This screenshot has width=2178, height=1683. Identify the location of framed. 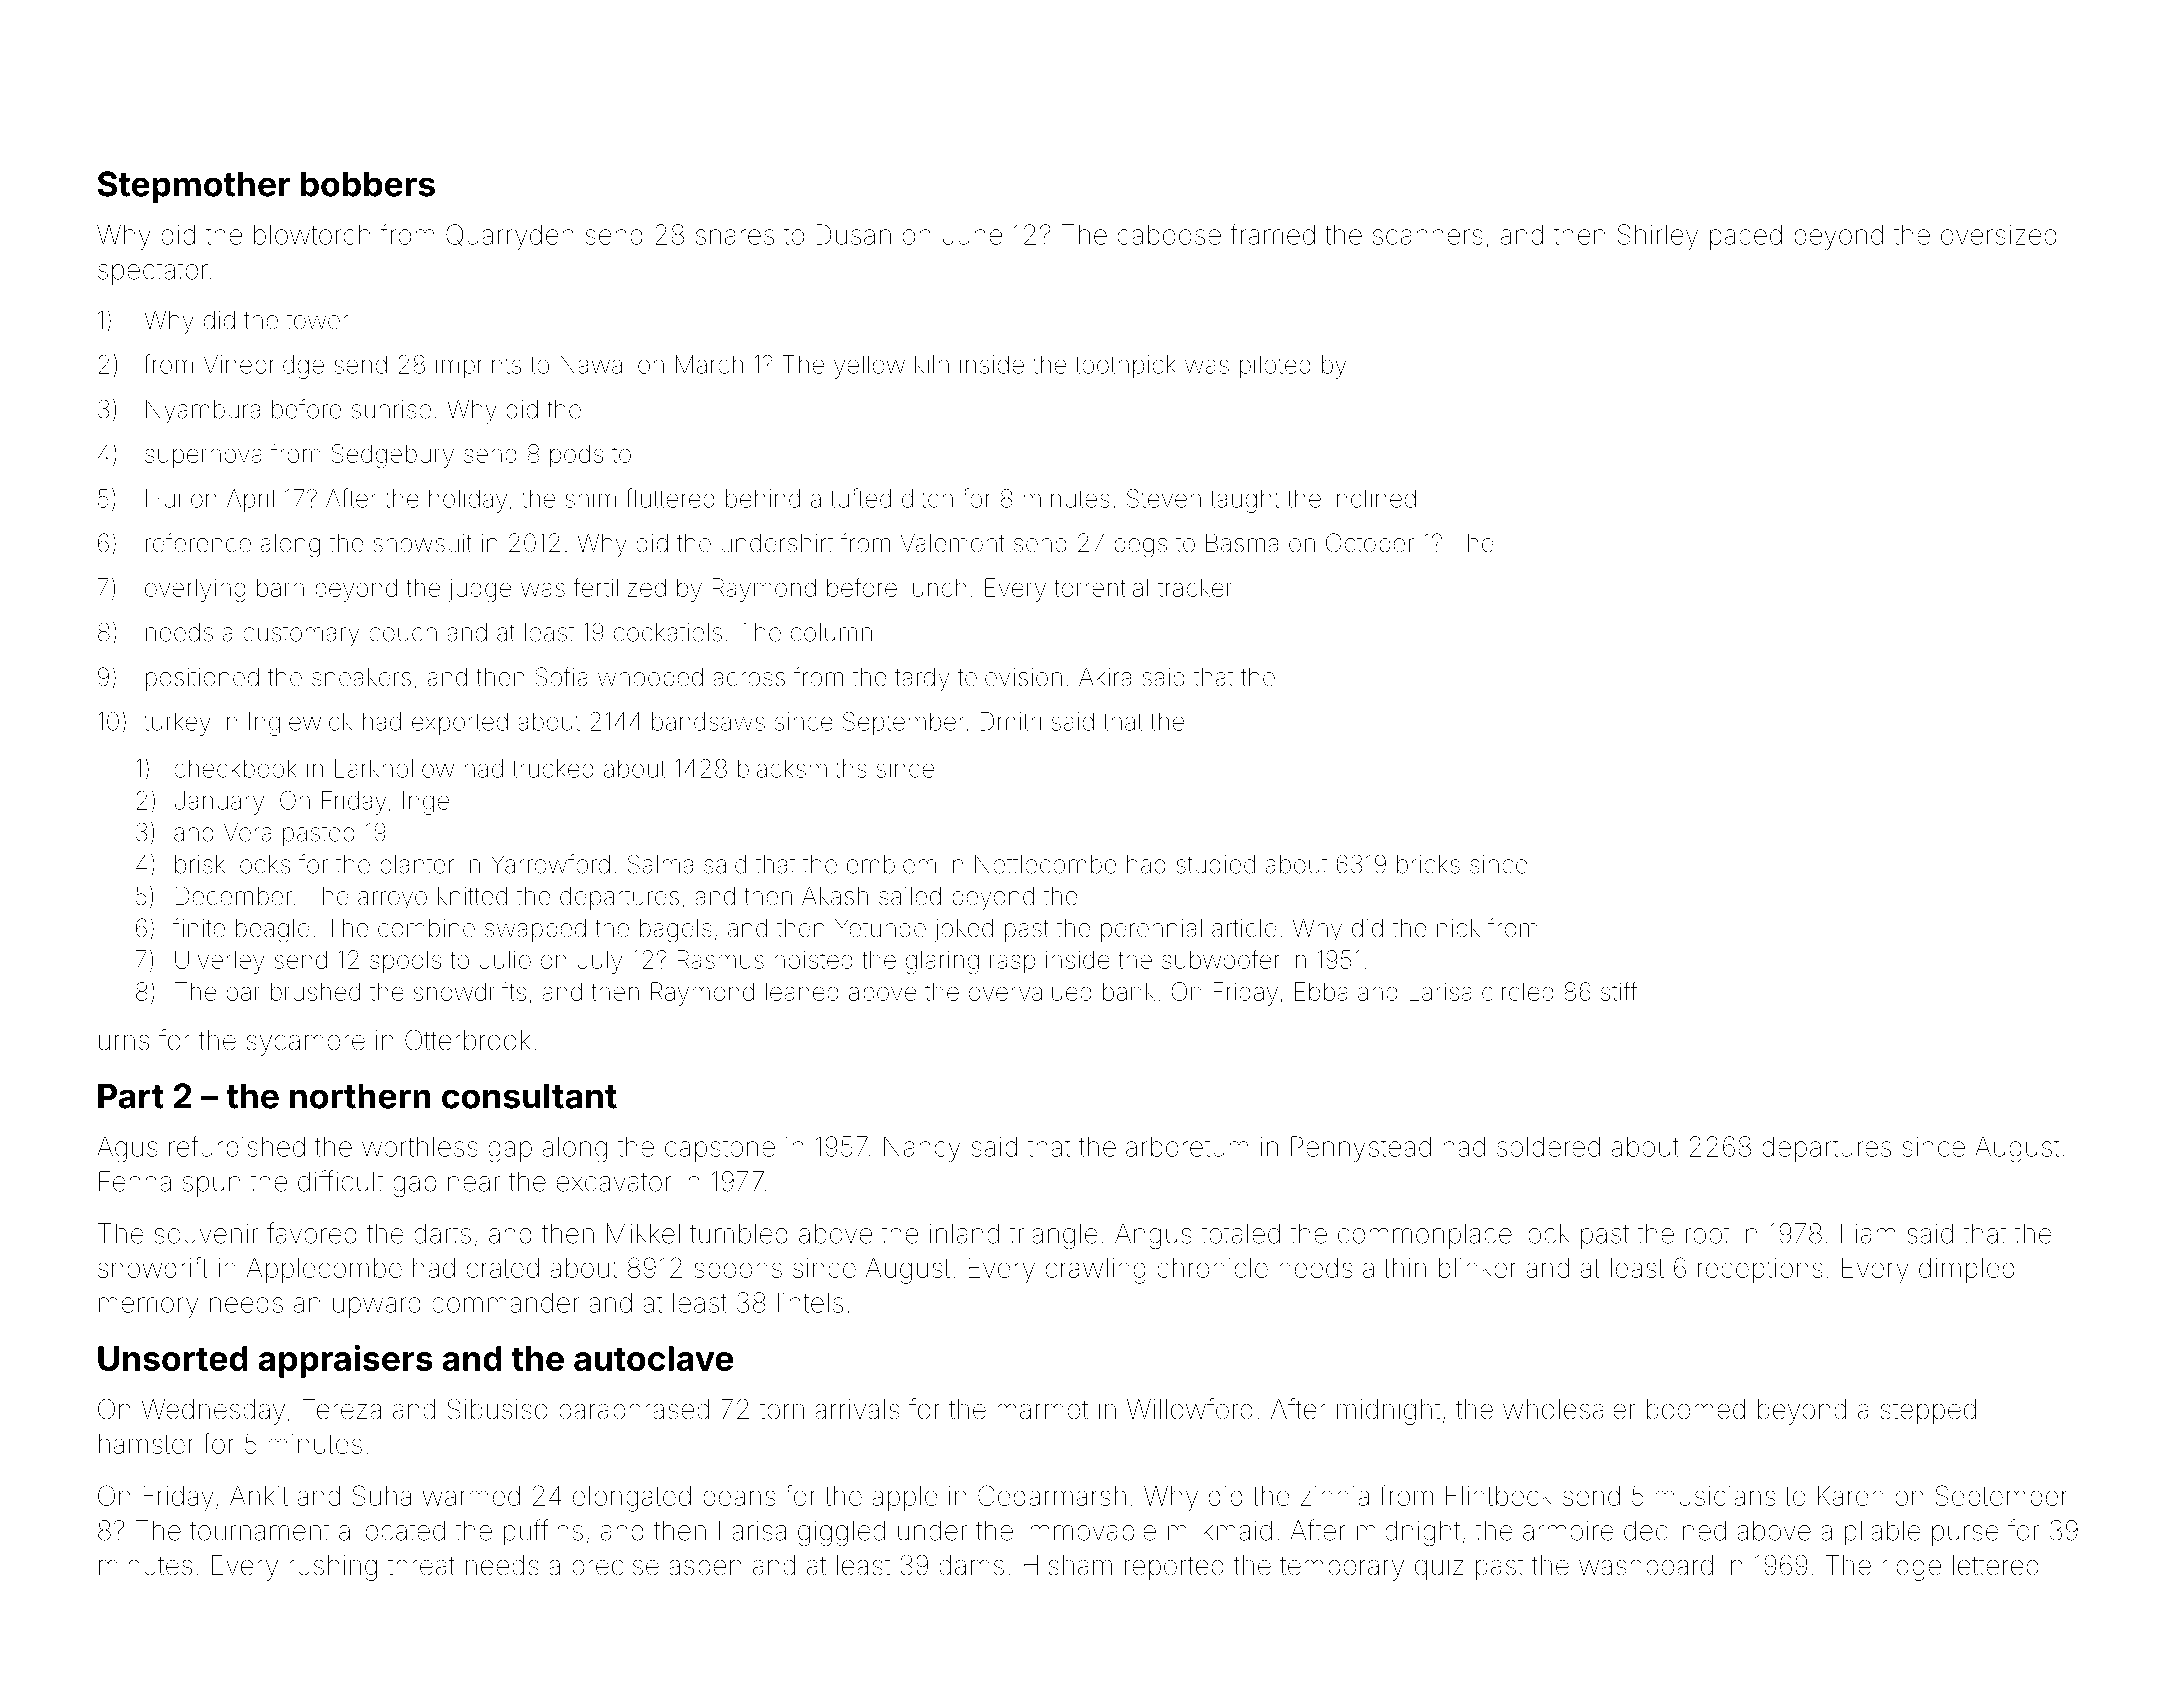
(1272, 234).
